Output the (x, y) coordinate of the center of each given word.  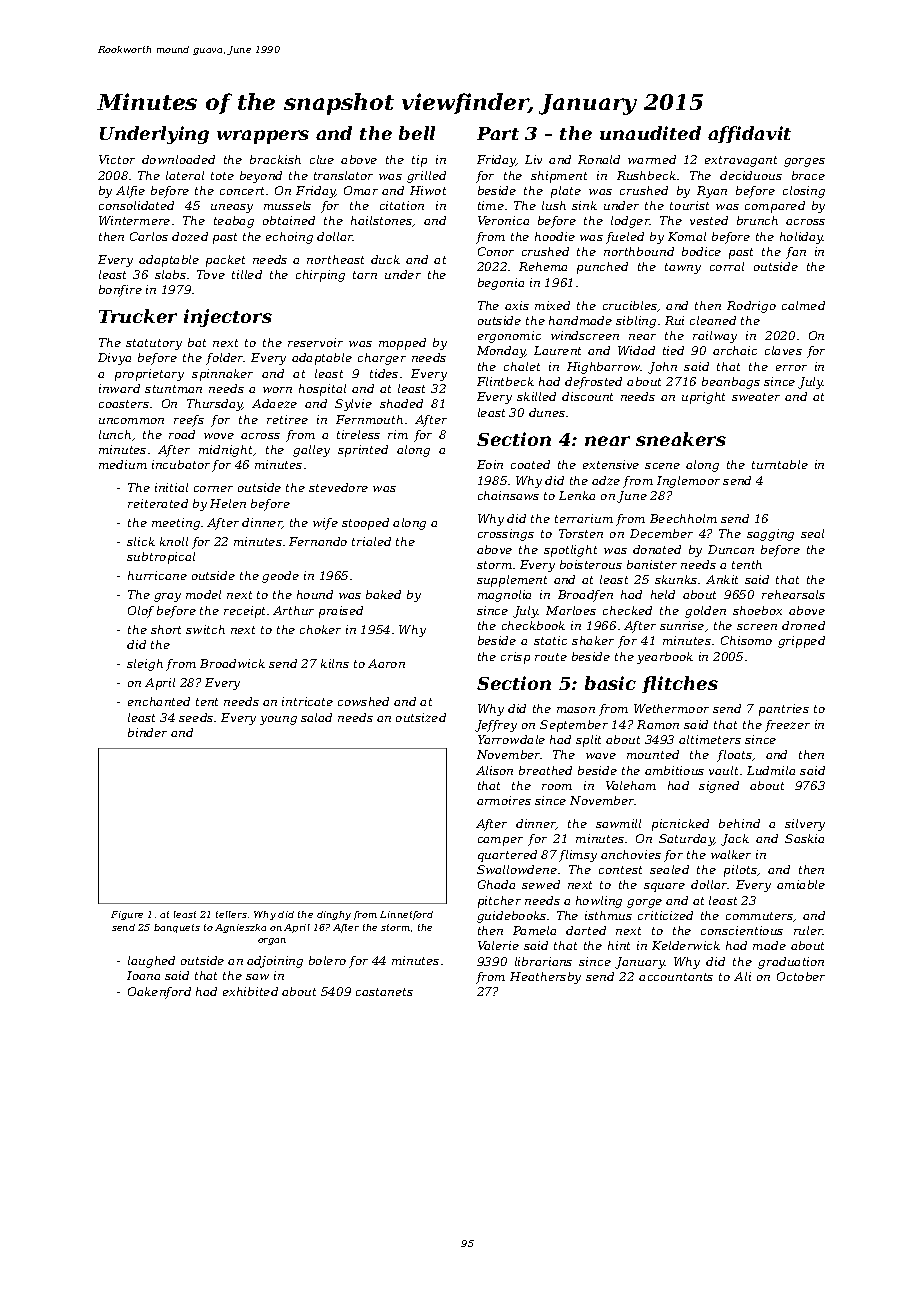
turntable (780, 464)
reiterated (158, 503)
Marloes (571, 610)
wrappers (263, 137)
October (801, 976)
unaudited (650, 133)
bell (417, 133)
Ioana (143, 975)
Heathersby (545, 978)
